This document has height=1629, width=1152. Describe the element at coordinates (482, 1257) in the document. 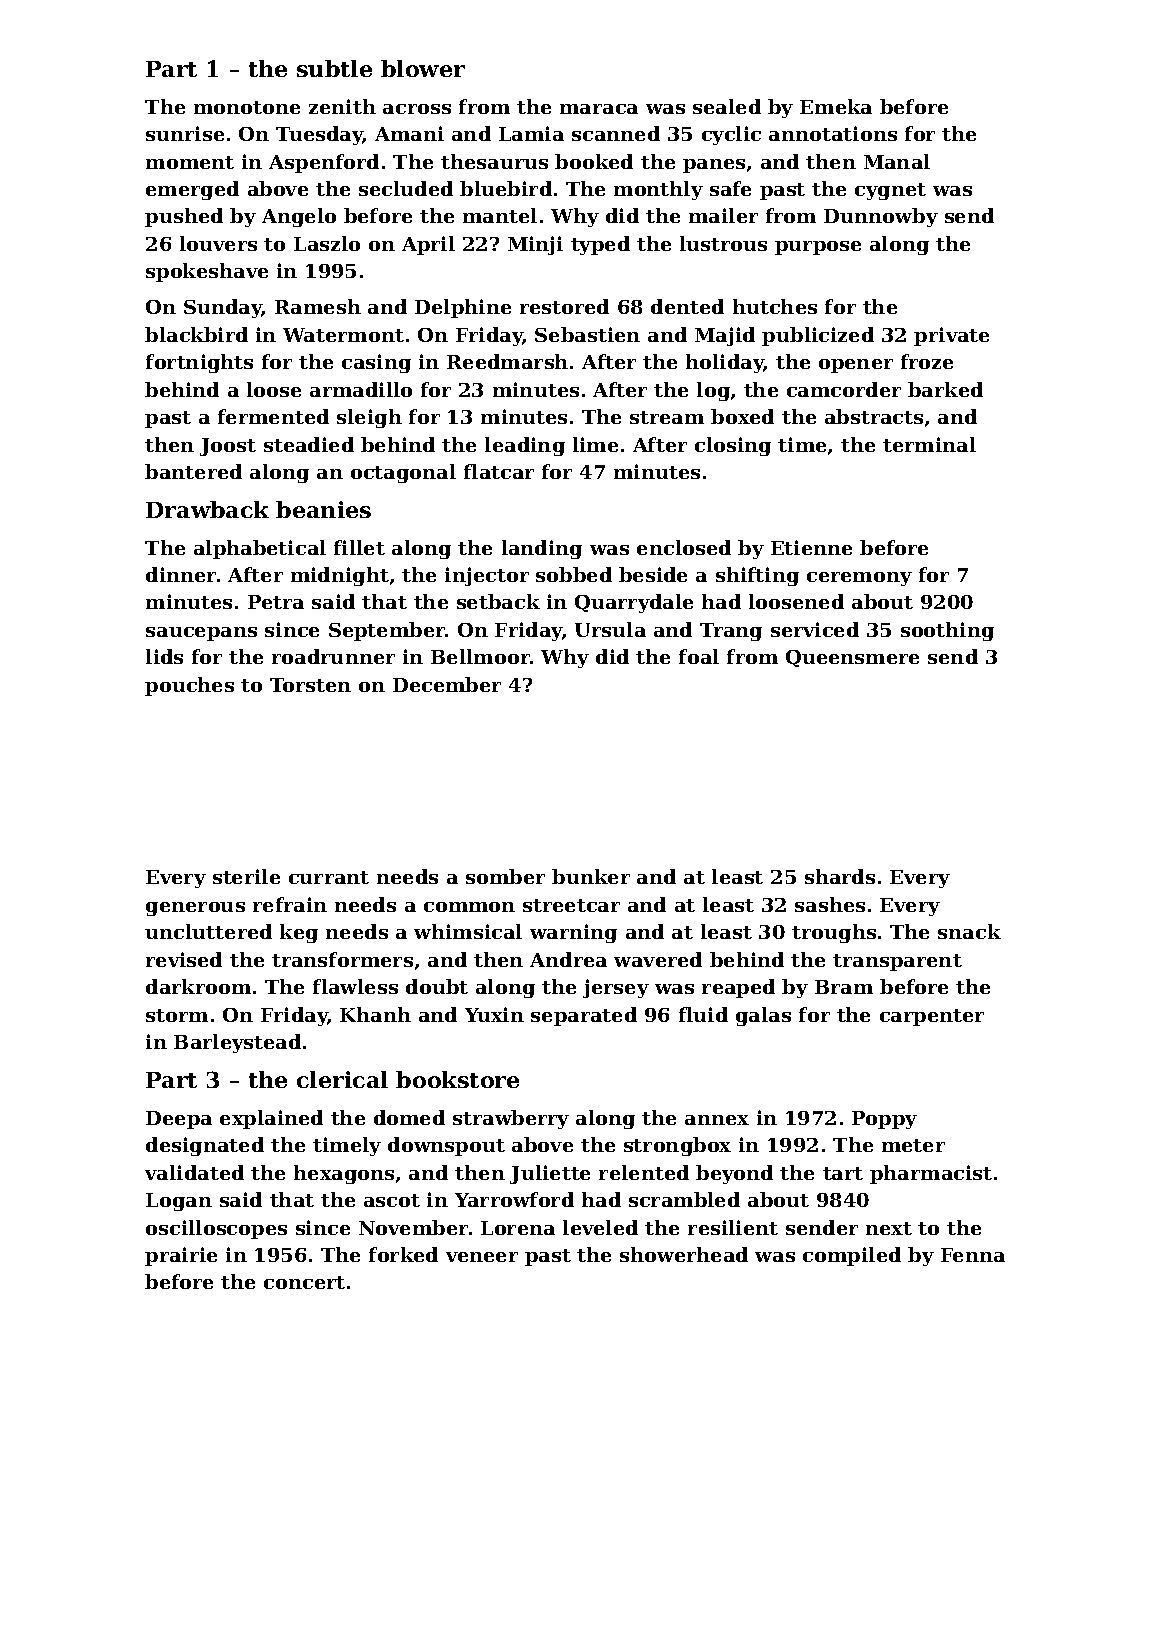

I see `veneer` at that location.
